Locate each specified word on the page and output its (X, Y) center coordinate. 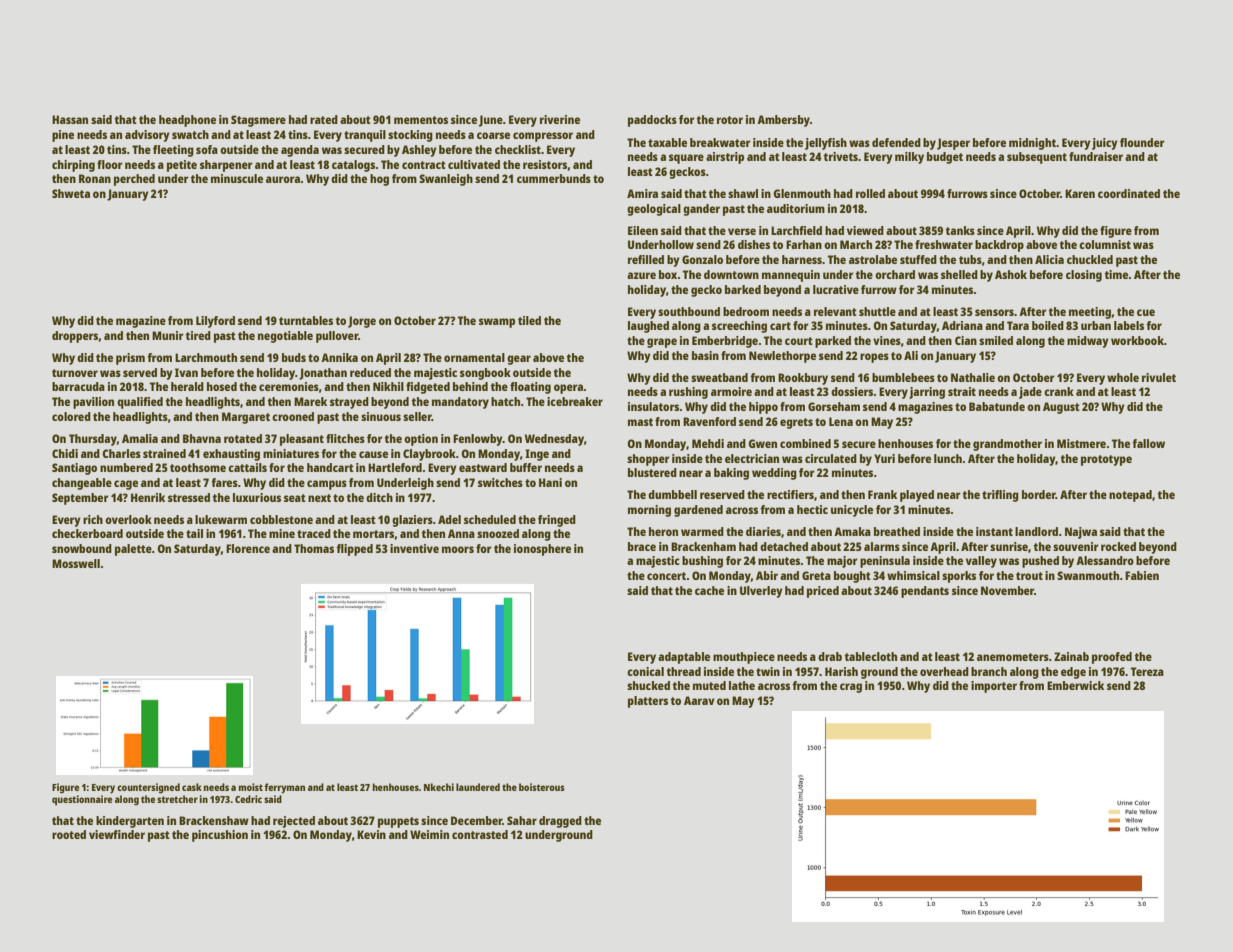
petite (182, 166)
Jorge (362, 322)
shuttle (877, 311)
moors (458, 549)
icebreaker (575, 401)
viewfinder (117, 834)
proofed (1112, 658)
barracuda (78, 386)
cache (709, 590)
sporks (959, 577)
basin (705, 355)
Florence (248, 548)
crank (1059, 391)
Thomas (314, 548)
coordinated (1129, 193)
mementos (421, 120)
